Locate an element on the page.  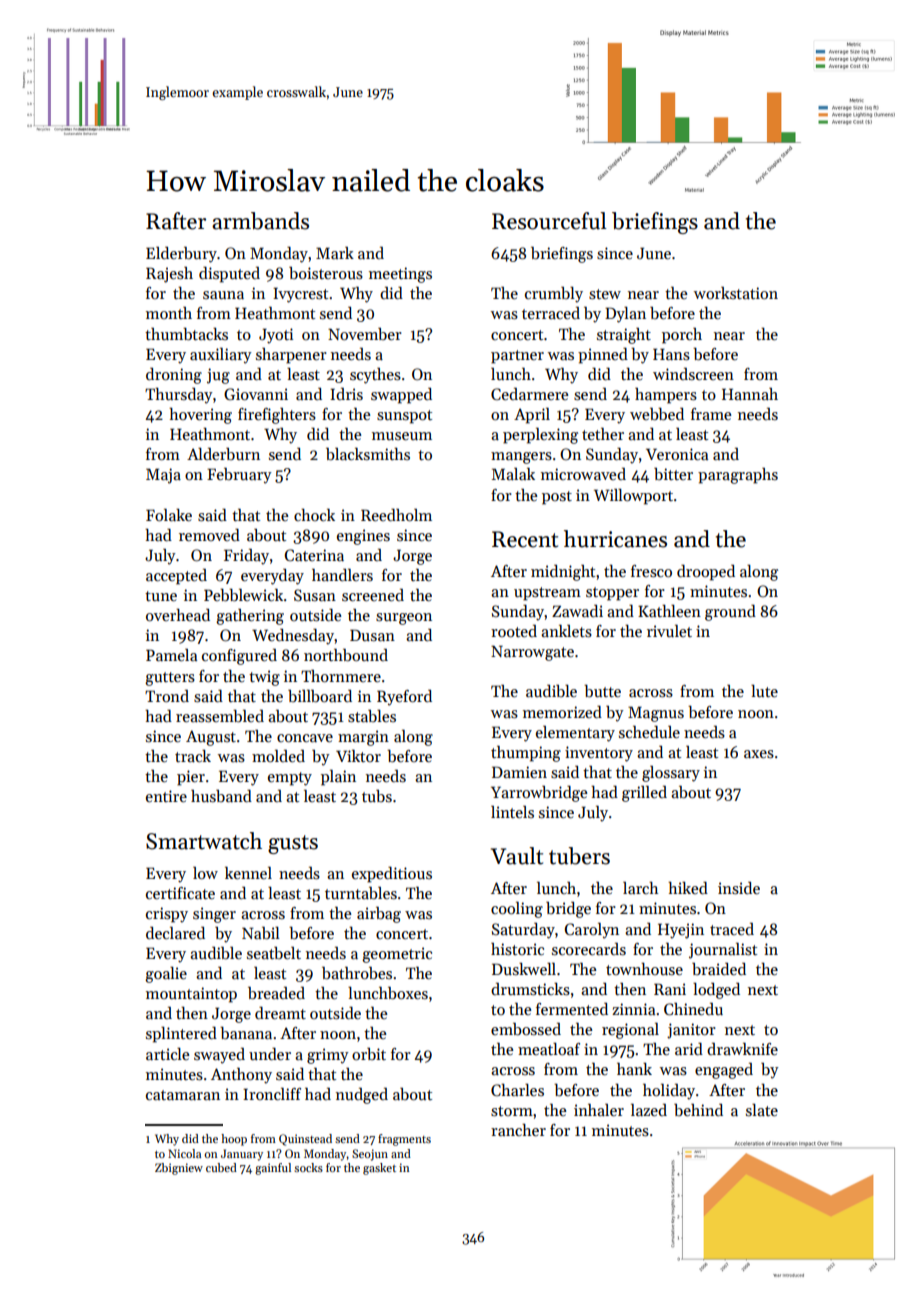
meetings is located at coordinates (400, 275).
